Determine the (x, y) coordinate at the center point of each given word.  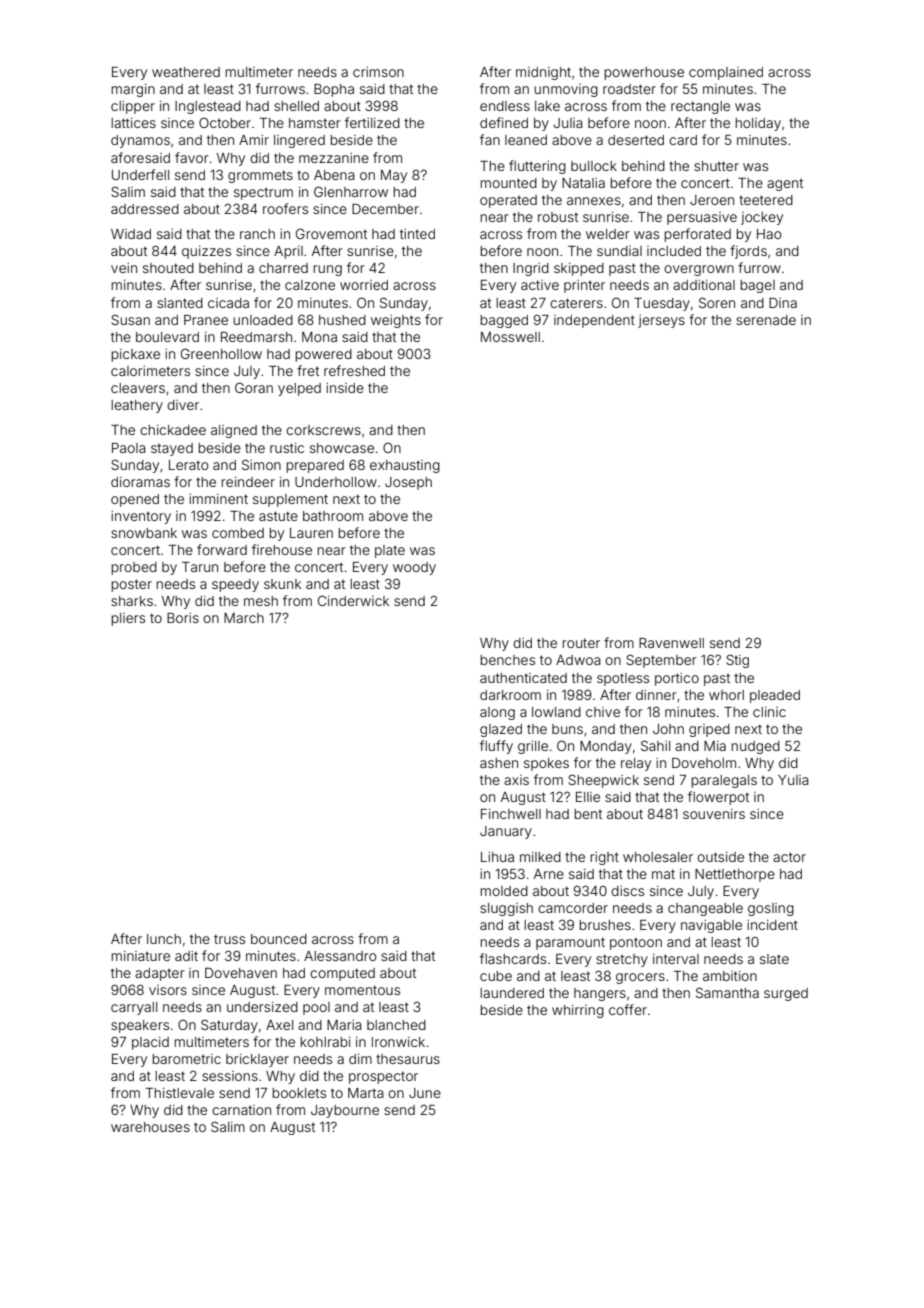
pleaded (775, 696)
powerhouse (644, 73)
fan (490, 139)
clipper (133, 107)
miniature (140, 956)
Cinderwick (353, 600)
